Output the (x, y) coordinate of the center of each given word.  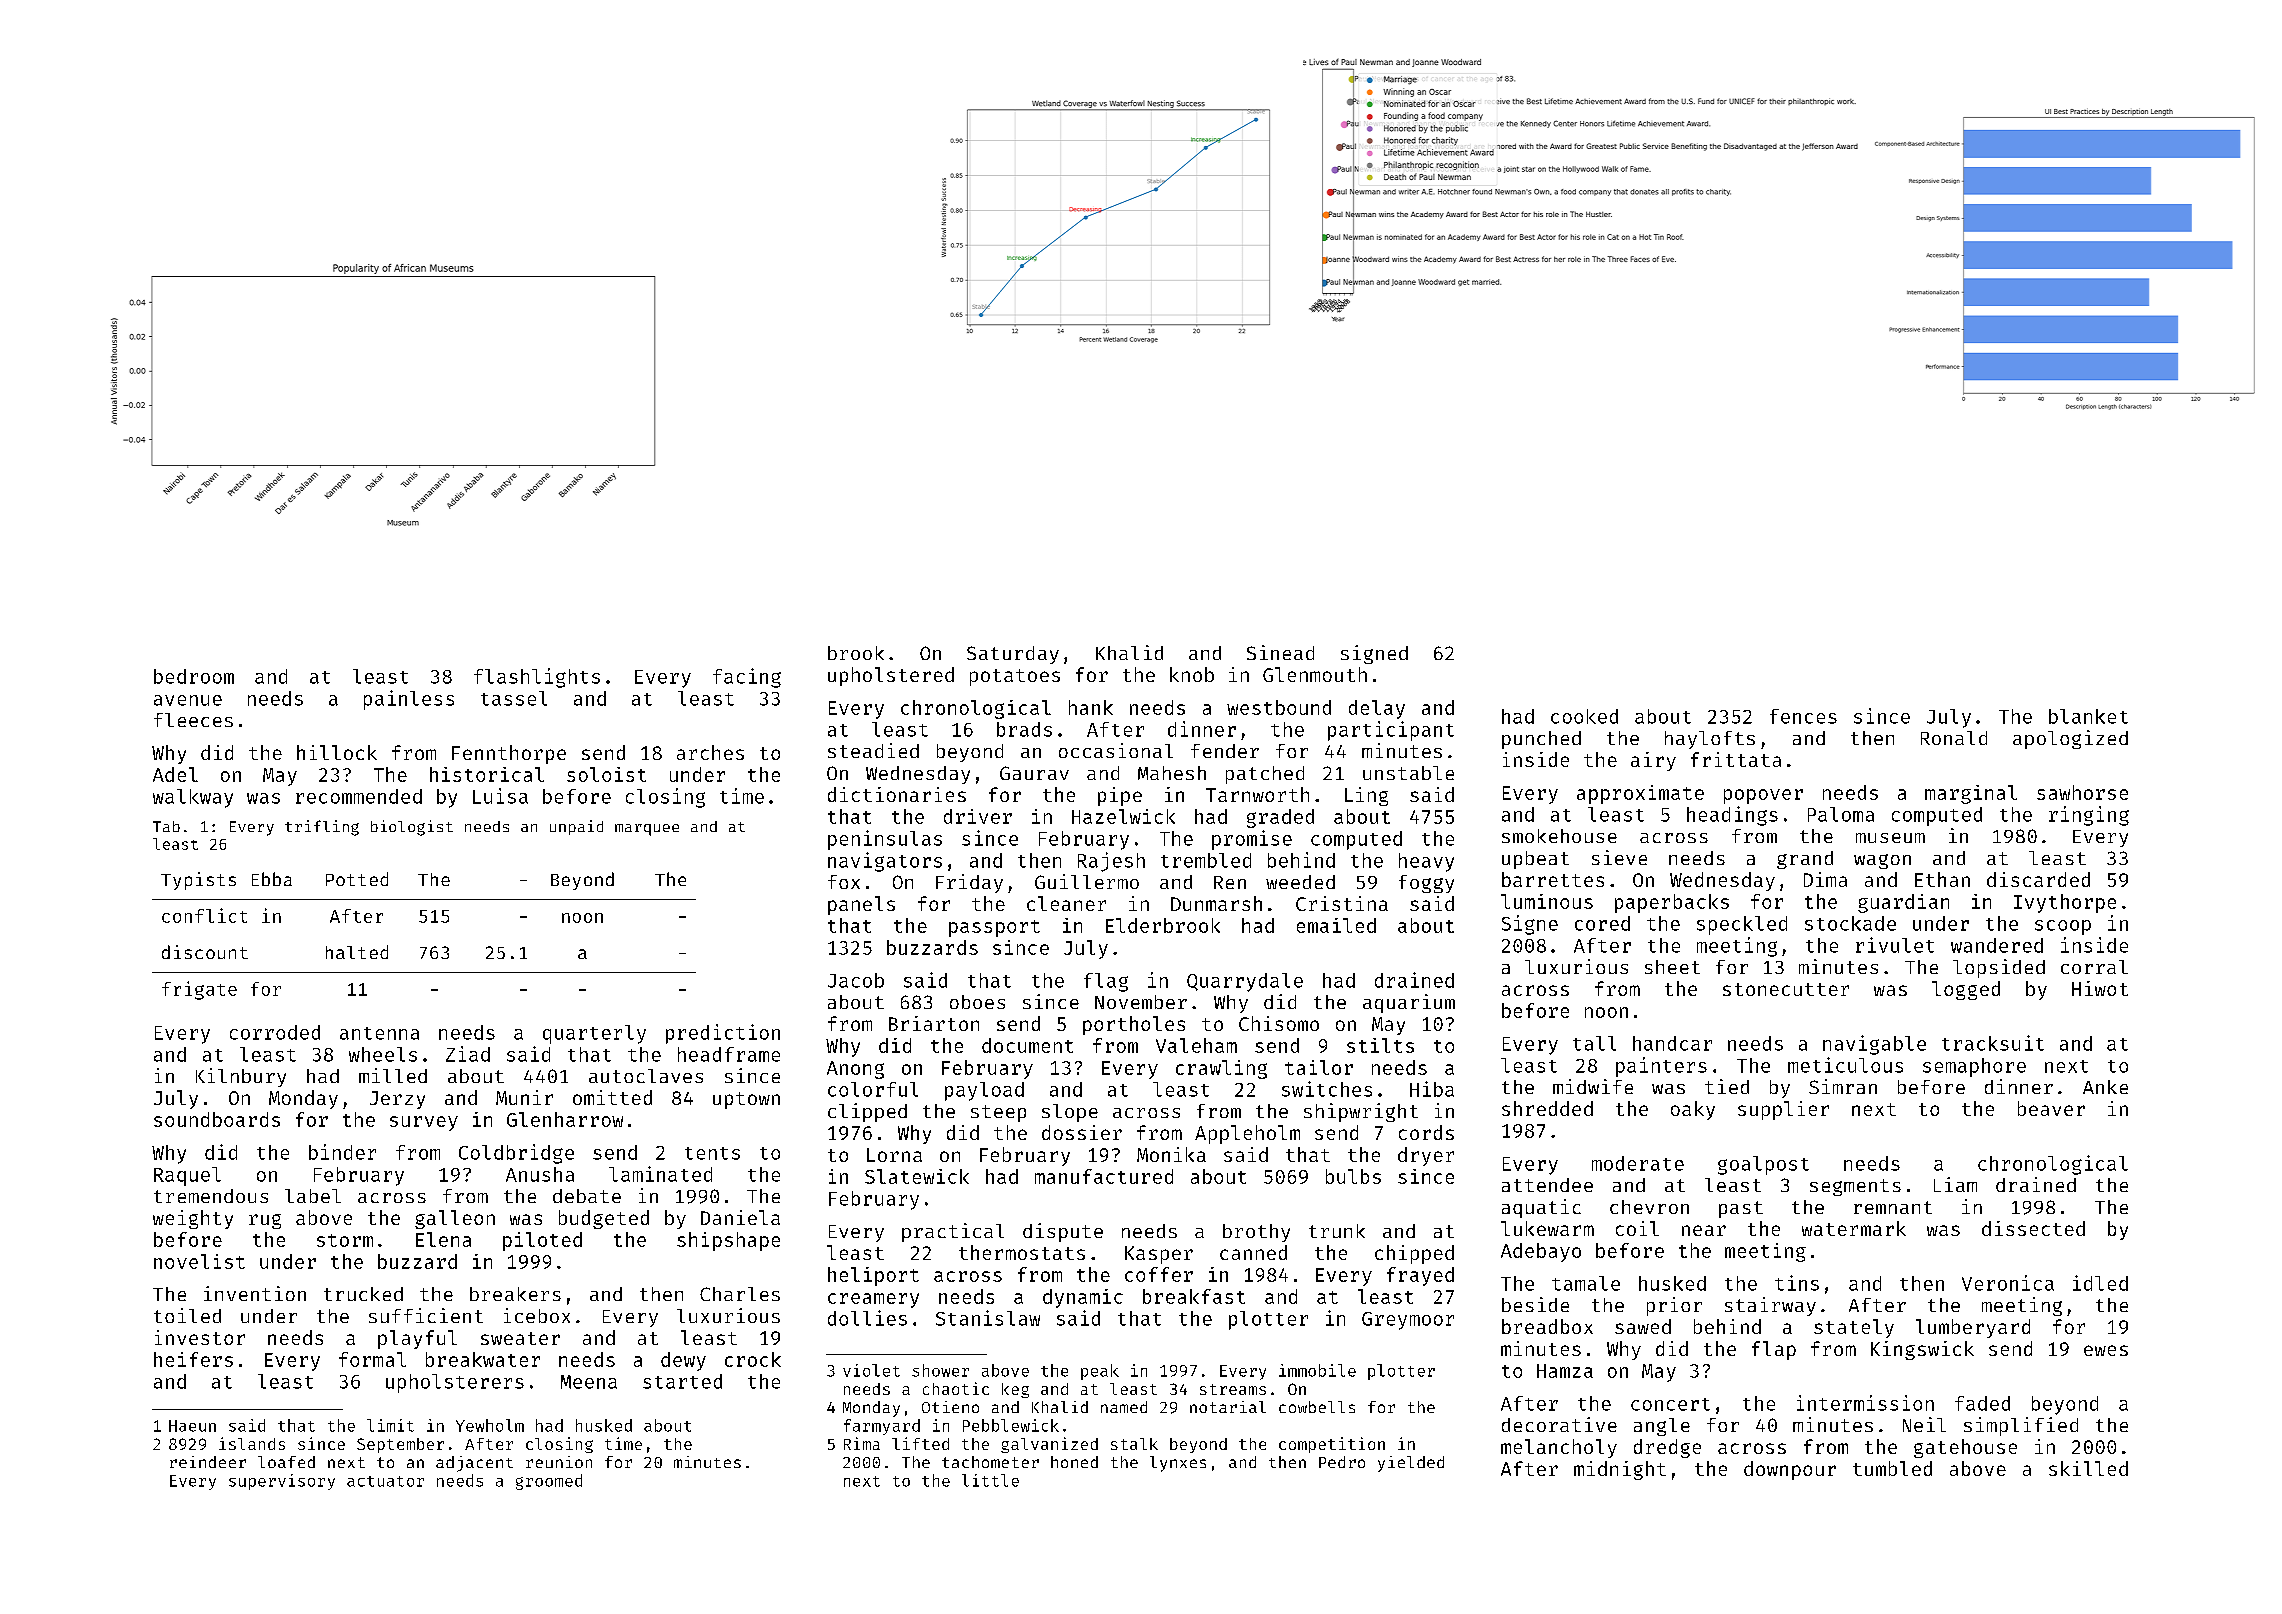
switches (1327, 1089)
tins (1797, 1283)
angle (1662, 1427)
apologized (2070, 739)
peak (1100, 1372)
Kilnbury (241, 1077)
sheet (1672, 967)
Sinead (1280, 652)
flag (1106, 982)
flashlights (537, 678)
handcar (1672, 1043)
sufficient (426, 1315)
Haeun (192, 1426)
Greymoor (1408, 1321)
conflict (204, 915)
